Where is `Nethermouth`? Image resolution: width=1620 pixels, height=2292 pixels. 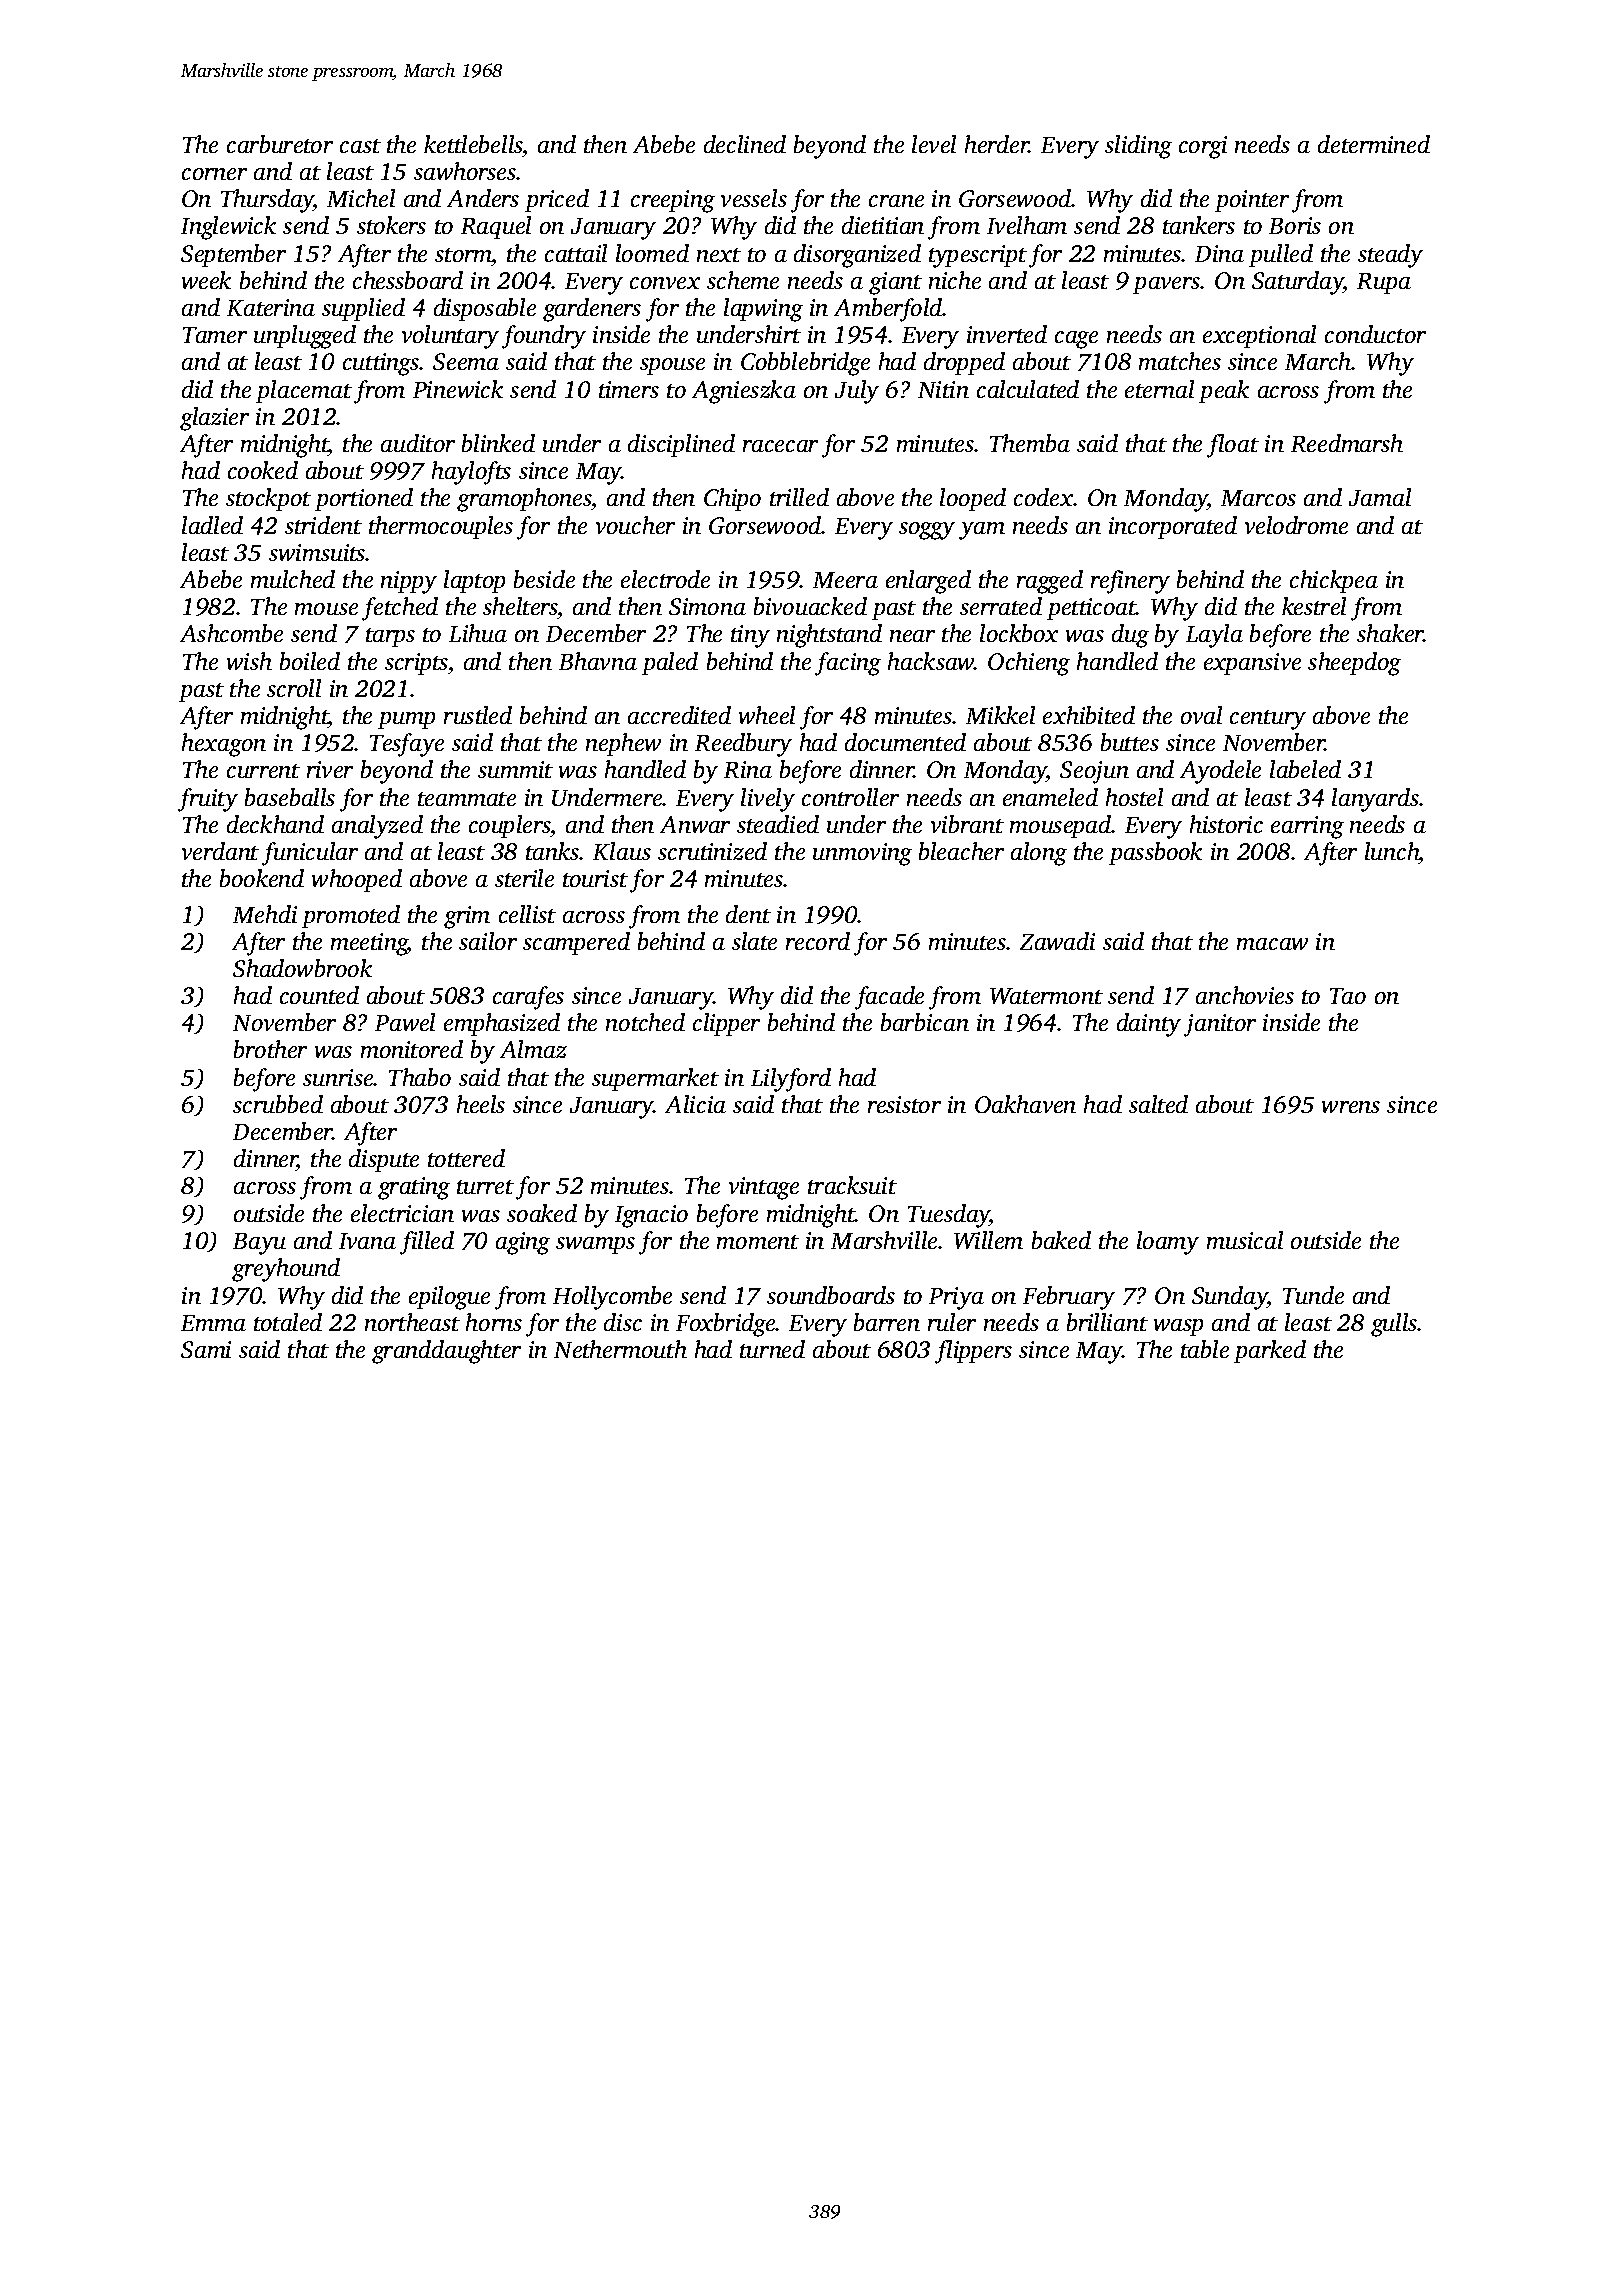
Nethermouth is located at coordinates (620, 1349).
